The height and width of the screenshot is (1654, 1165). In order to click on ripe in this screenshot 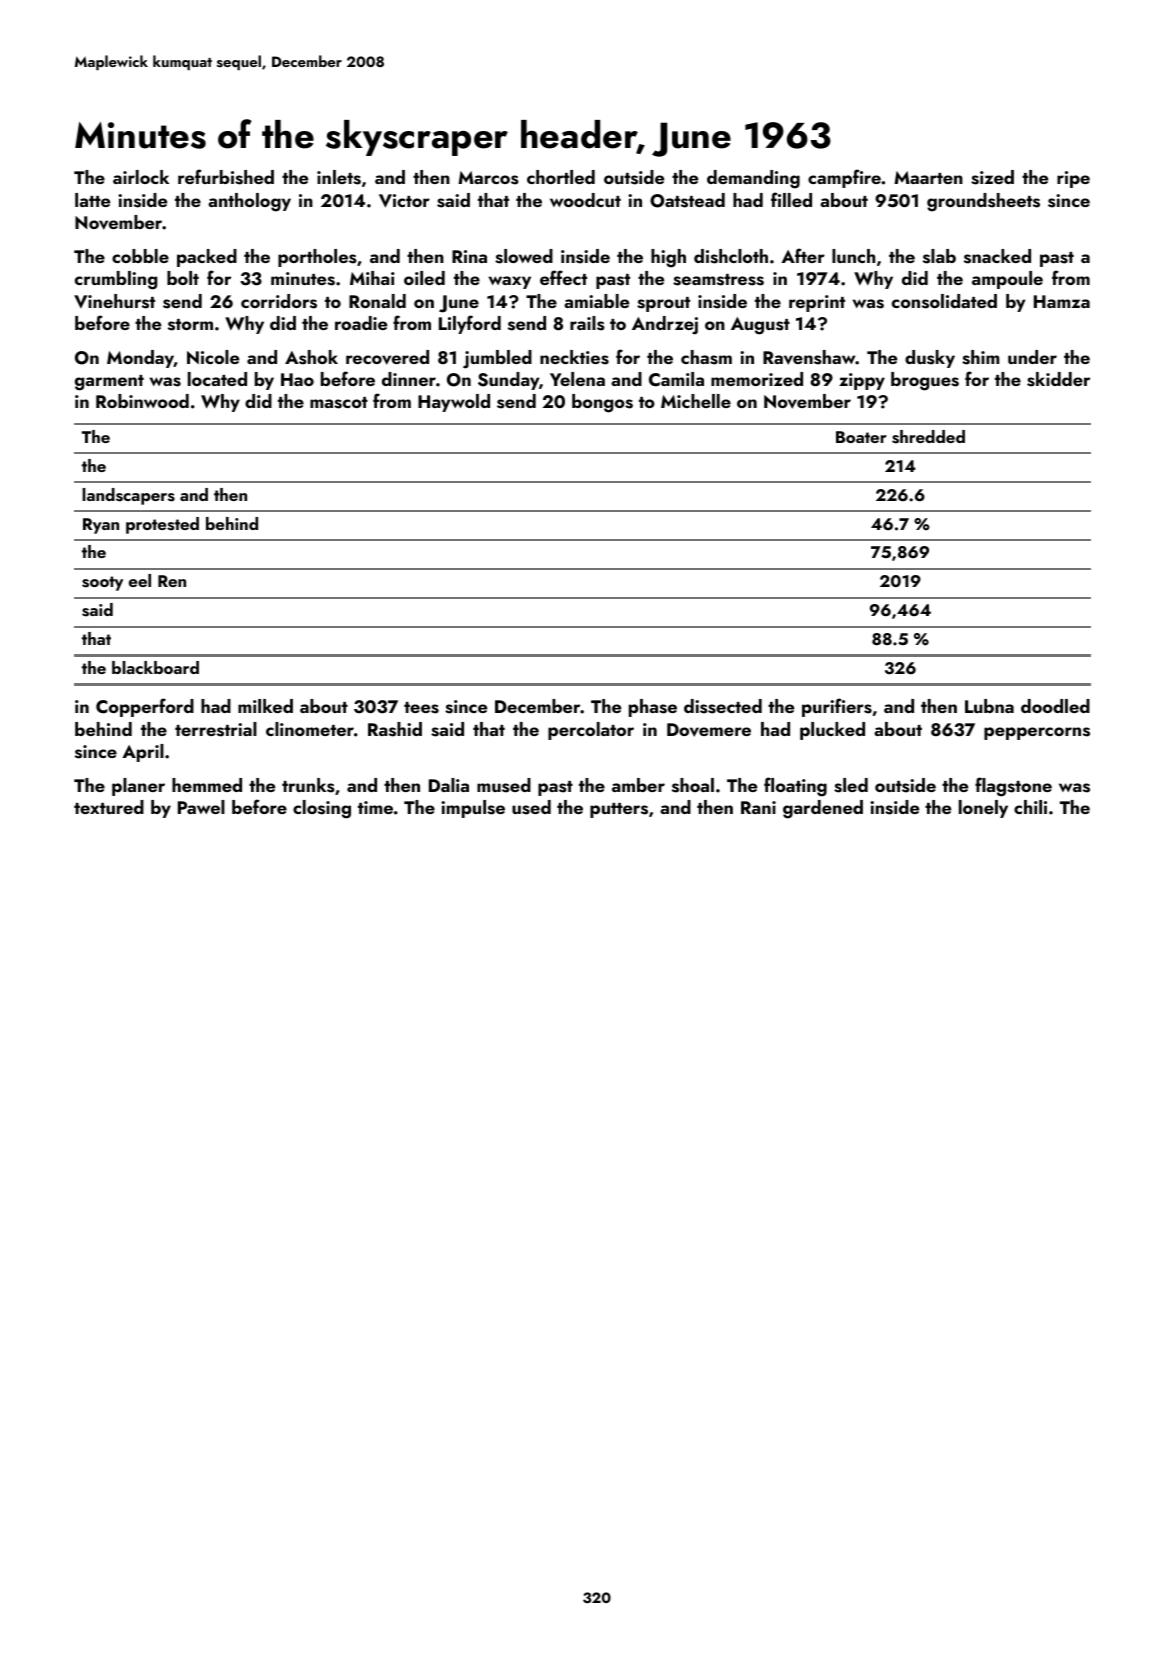, I will do `click(1073, 179)`.
